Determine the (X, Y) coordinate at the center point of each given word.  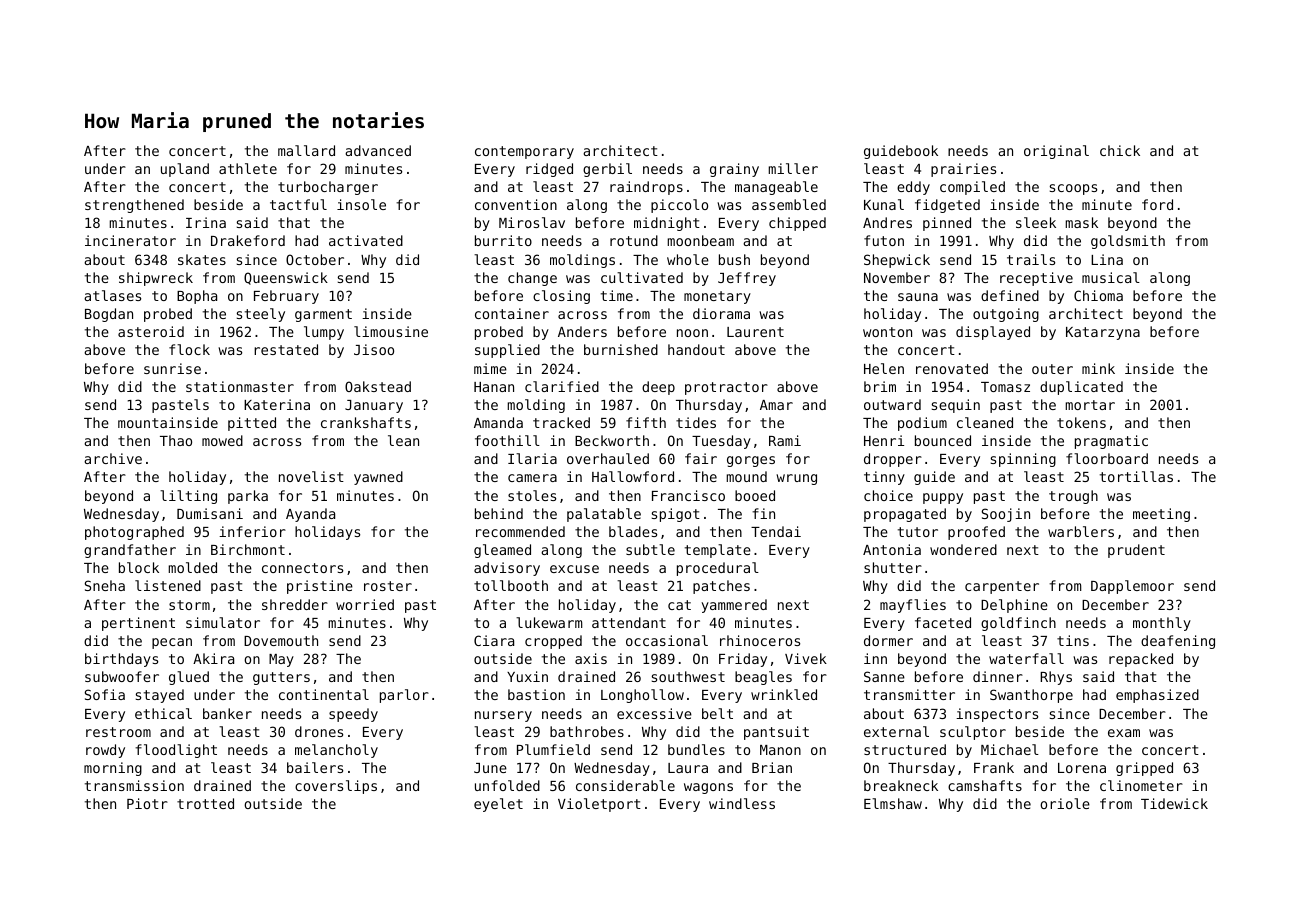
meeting (1161, 515)
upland (185, 170)
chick (1120, 150)
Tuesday (721, 442)
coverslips (336, 787)
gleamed (502, 551)
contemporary (524, 152)
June (490, 768)
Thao (176, 440)
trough (1073, 497)
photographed (134, 533)
